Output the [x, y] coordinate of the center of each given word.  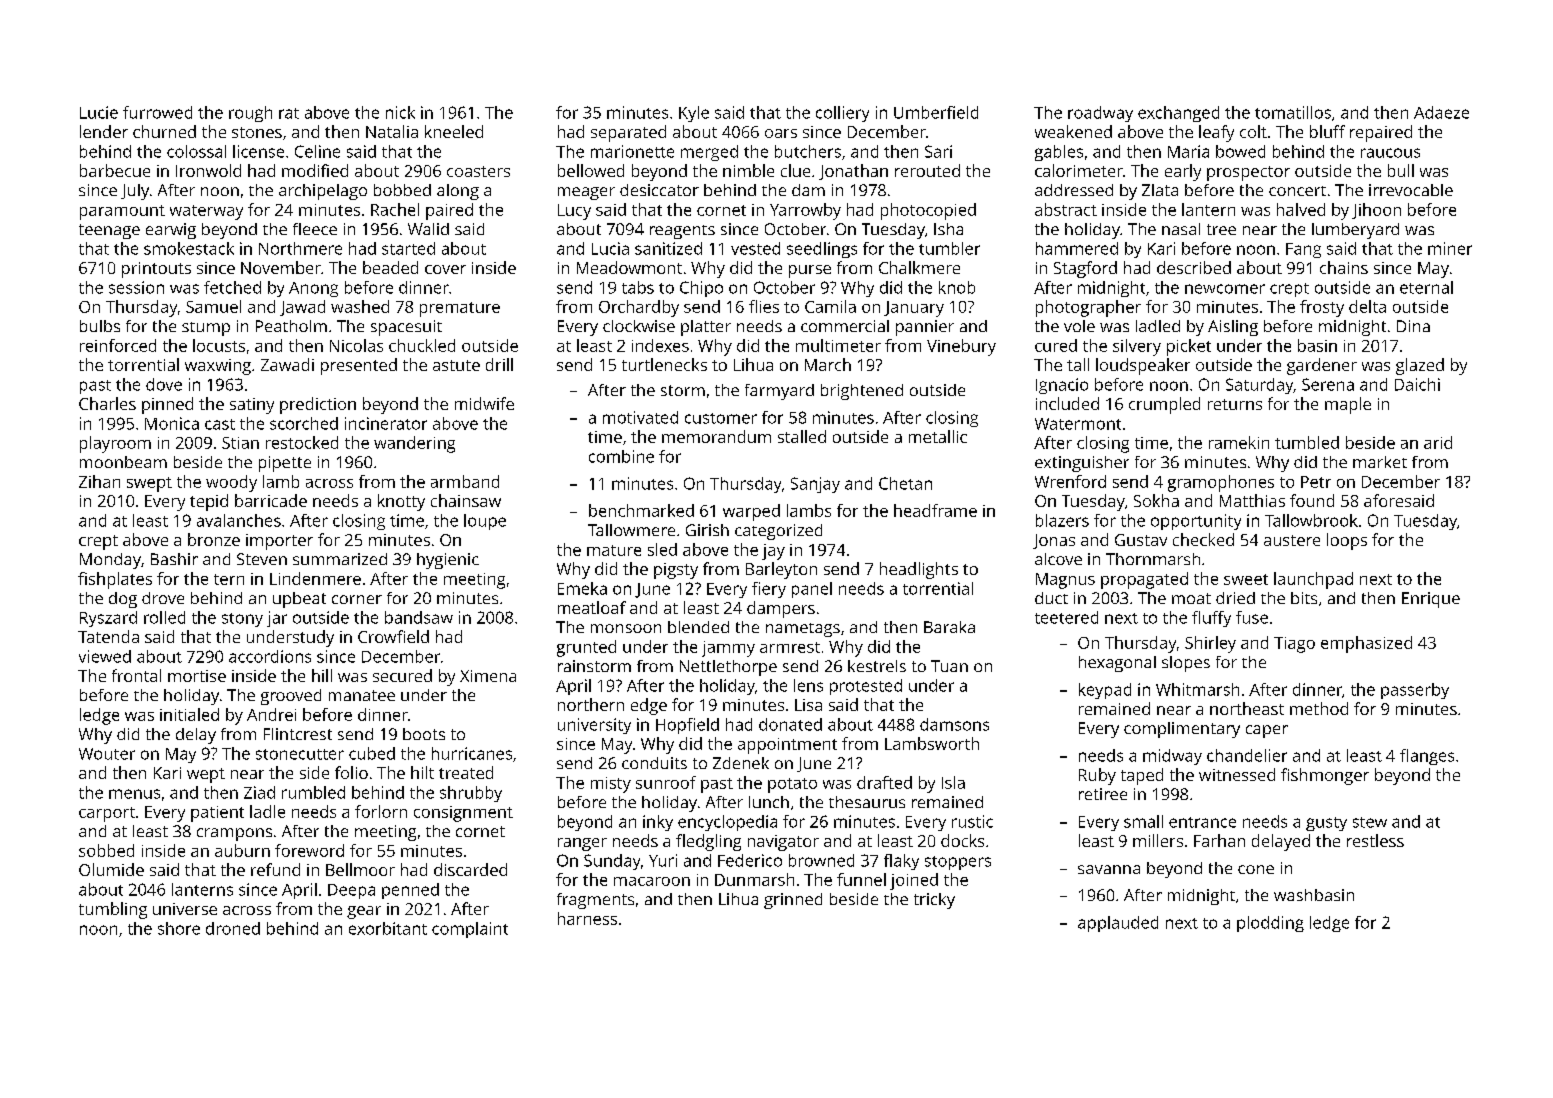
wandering [414, 444]
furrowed [157, 112]
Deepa [351, 891]
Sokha [1156, 500]
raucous [1390, 153]
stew [1370, 822]
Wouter [107, 754]
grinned [793, 901]
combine [621, 456]
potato [792, 785]
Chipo [701, 289]
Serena [1328, 384]
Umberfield [936, 112]
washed [360, 306]
